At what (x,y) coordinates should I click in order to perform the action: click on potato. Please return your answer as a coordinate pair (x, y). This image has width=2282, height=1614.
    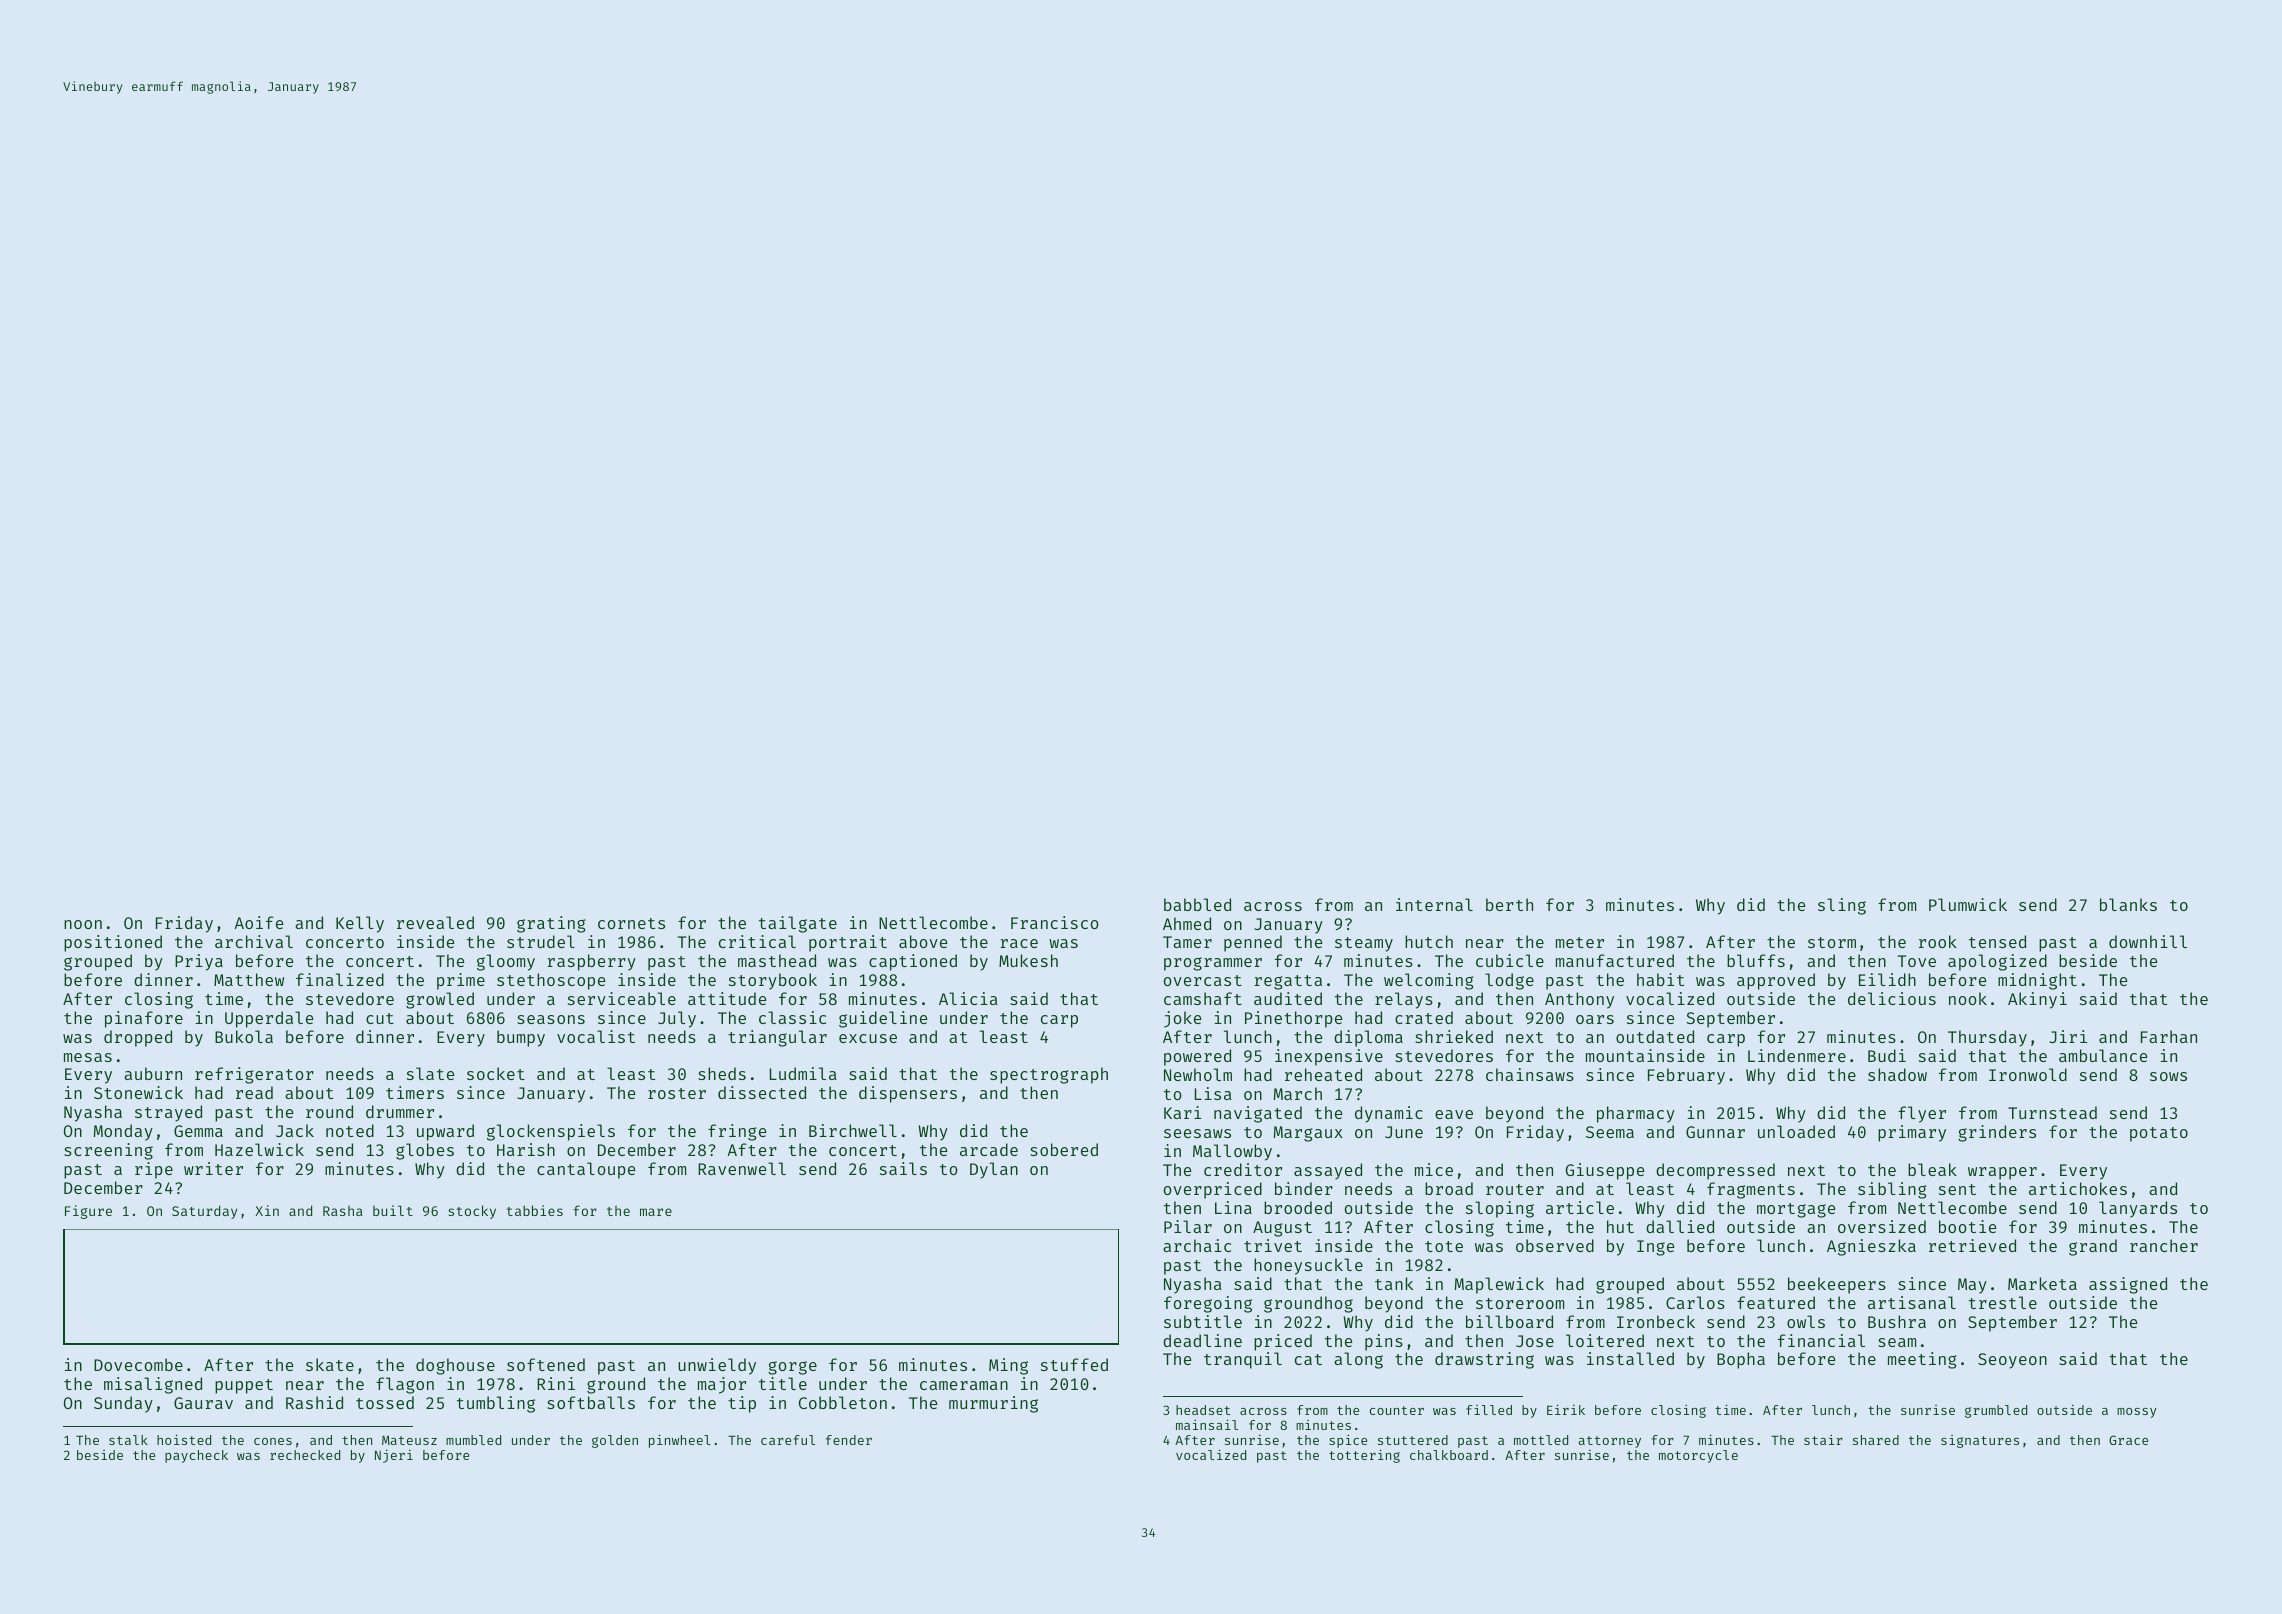
    Looking at the image, I should click on (2159, 1134).
